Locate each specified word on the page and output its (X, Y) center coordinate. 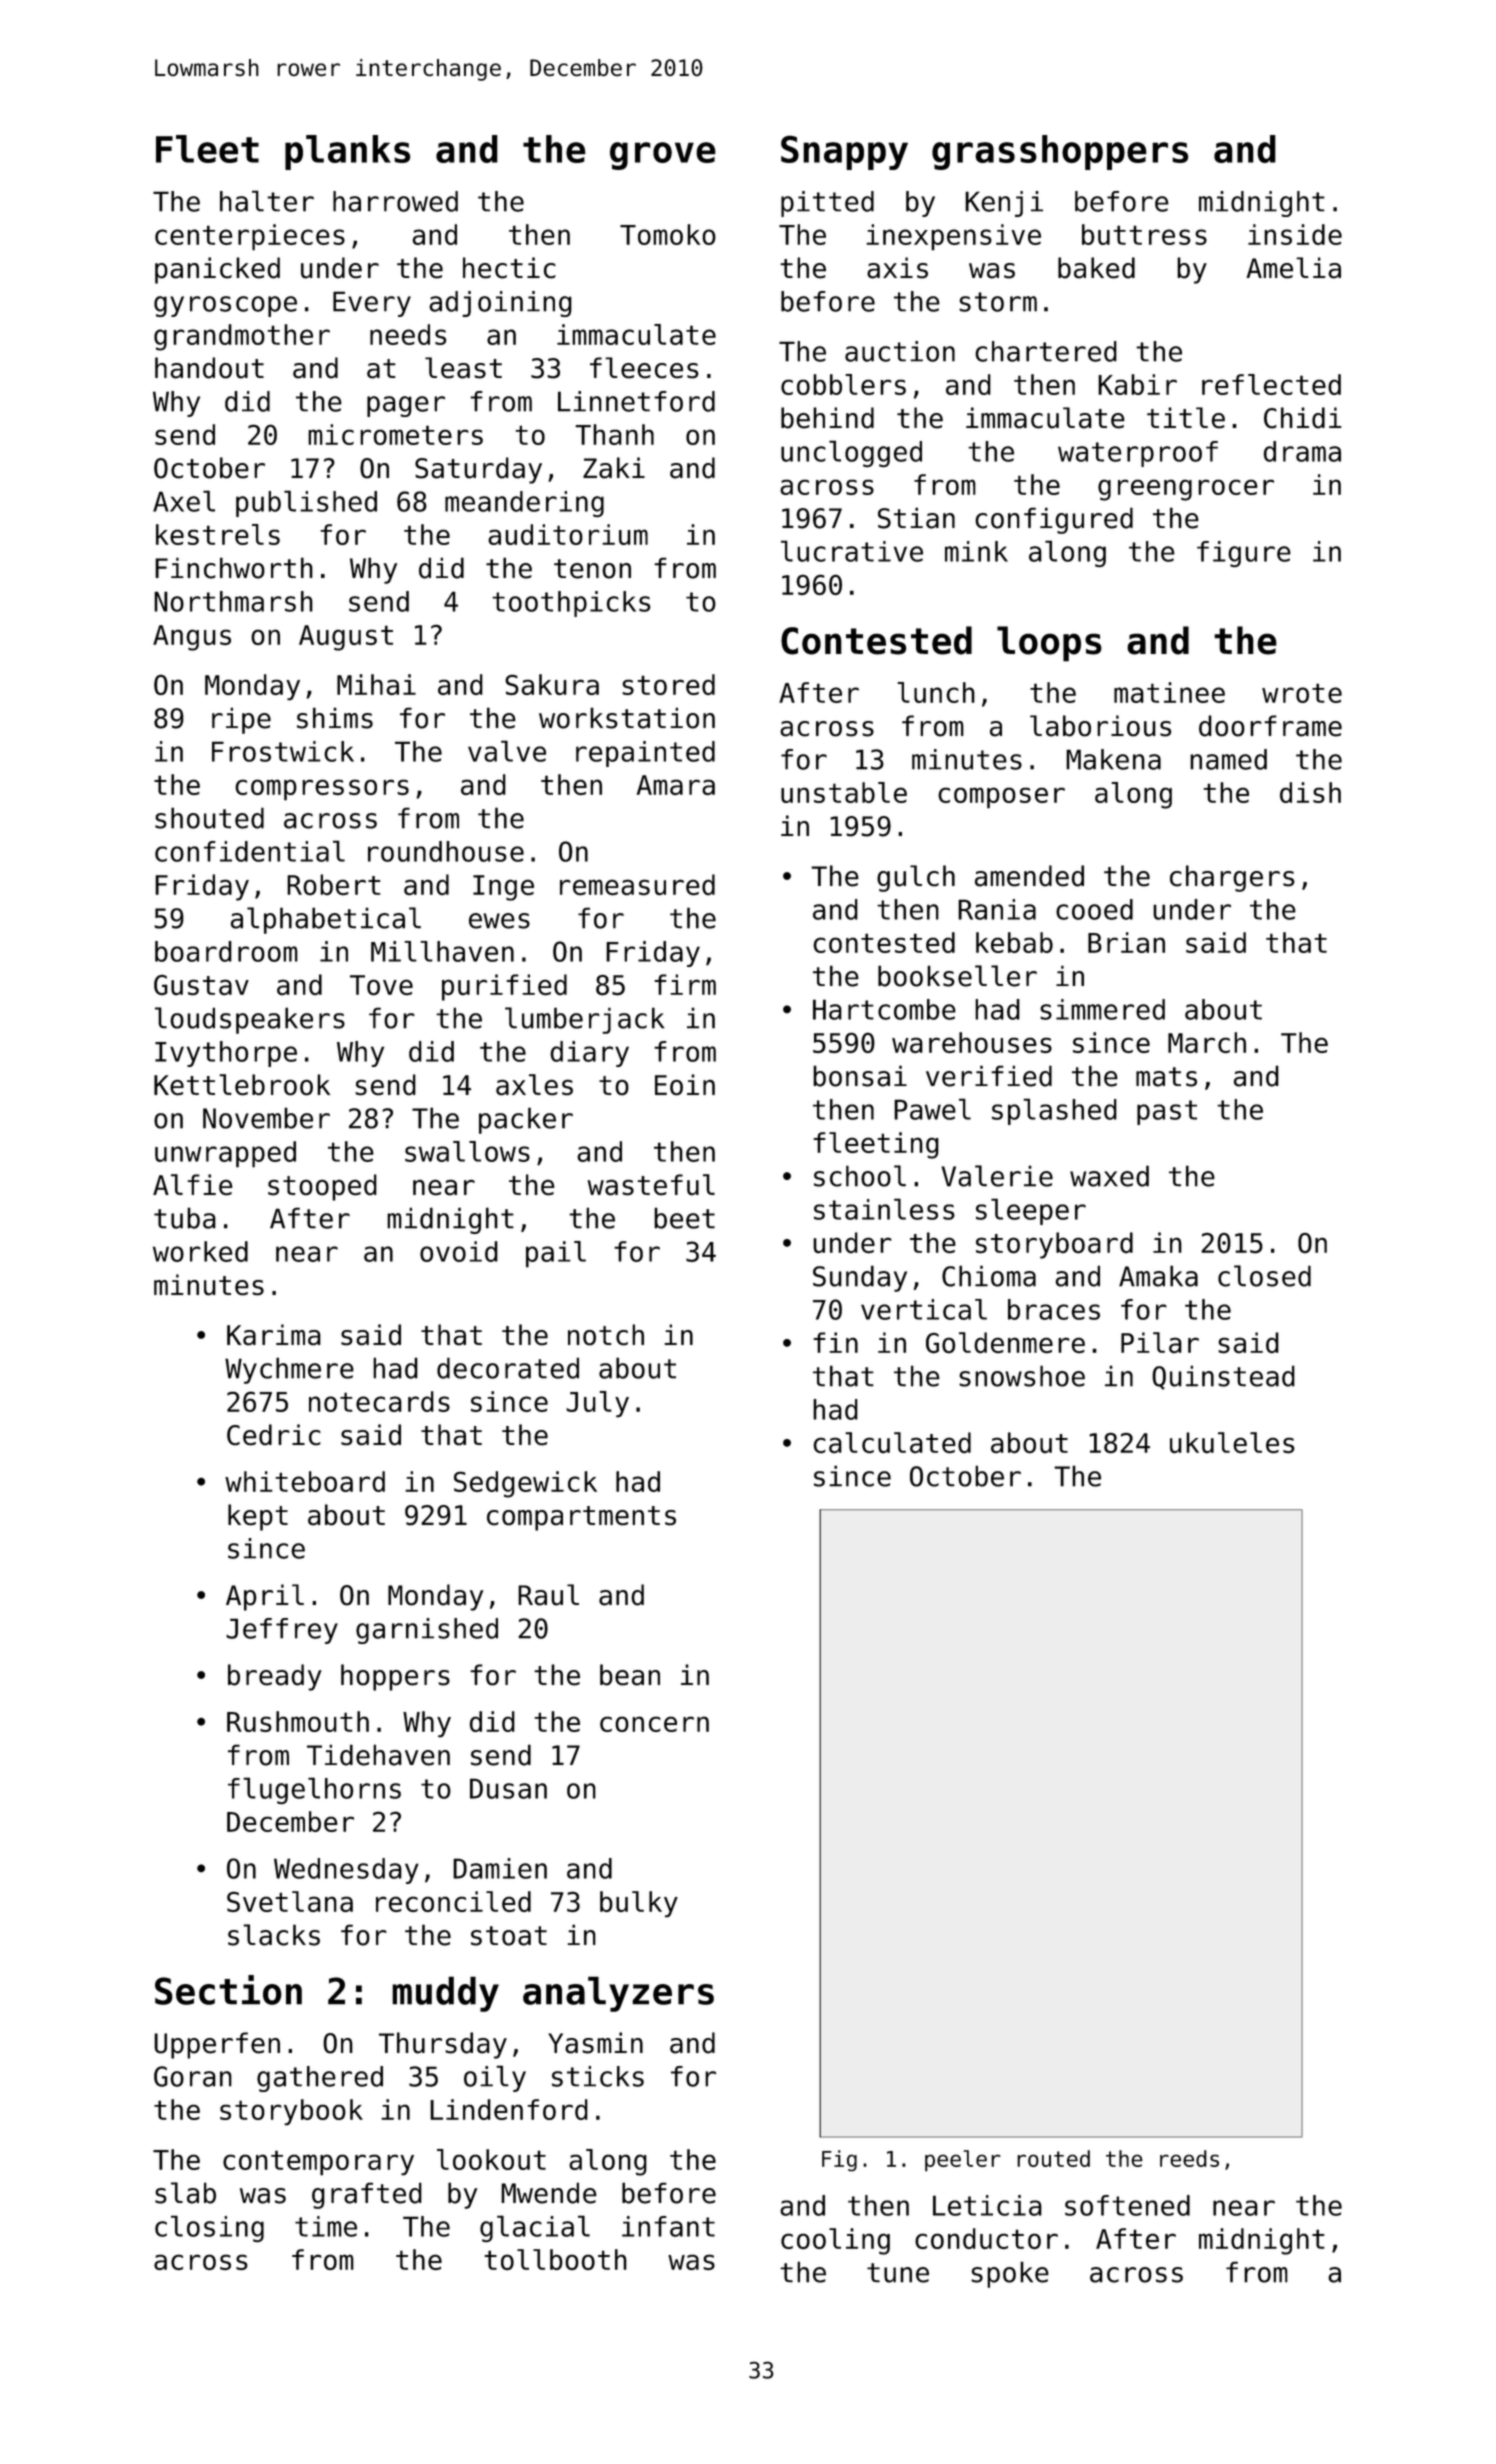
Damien (500, 1868)
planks (347, 152)
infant (668, 2226)
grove (663, 156)
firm (685, 984)
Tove (381, 985)
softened (1127, 2205)
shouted (209, 818)
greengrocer (1186, 490)
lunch (936, 692)
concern (654, 1724)
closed (1264, 1276)
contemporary (318, 2163)
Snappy (844, 152)
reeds (1189, 2158)
